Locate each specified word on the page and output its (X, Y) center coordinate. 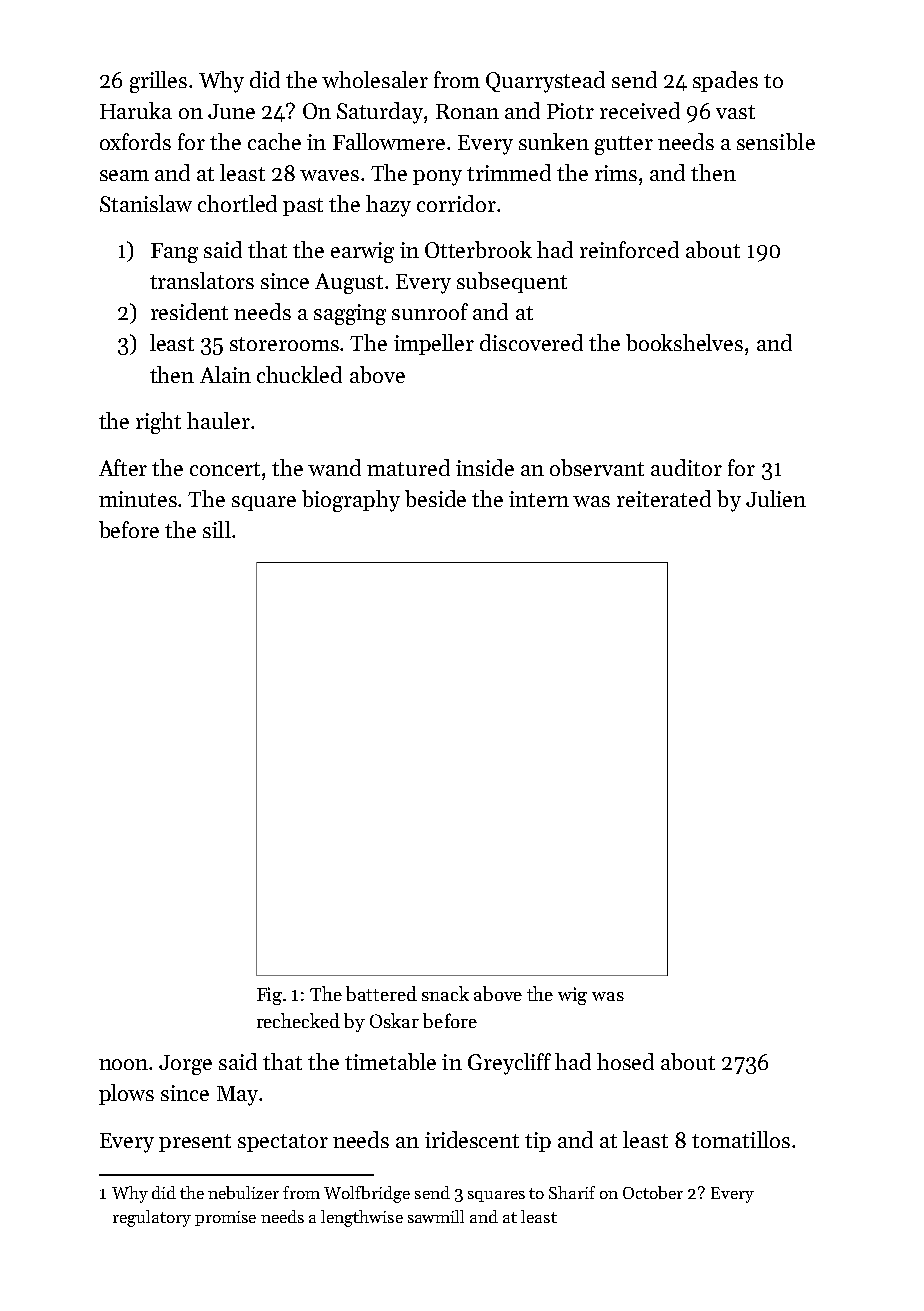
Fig (269, 996)
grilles (158, 82)
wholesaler (375, 79)
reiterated (664, 498)
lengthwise (362, 1218)
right (158, 423)
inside (485, 467)
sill (217, 529)
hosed (625, 1061)
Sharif (572, 1192)
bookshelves (684, 342)
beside (435, 498)
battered (381, 993)
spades (725, 81)
